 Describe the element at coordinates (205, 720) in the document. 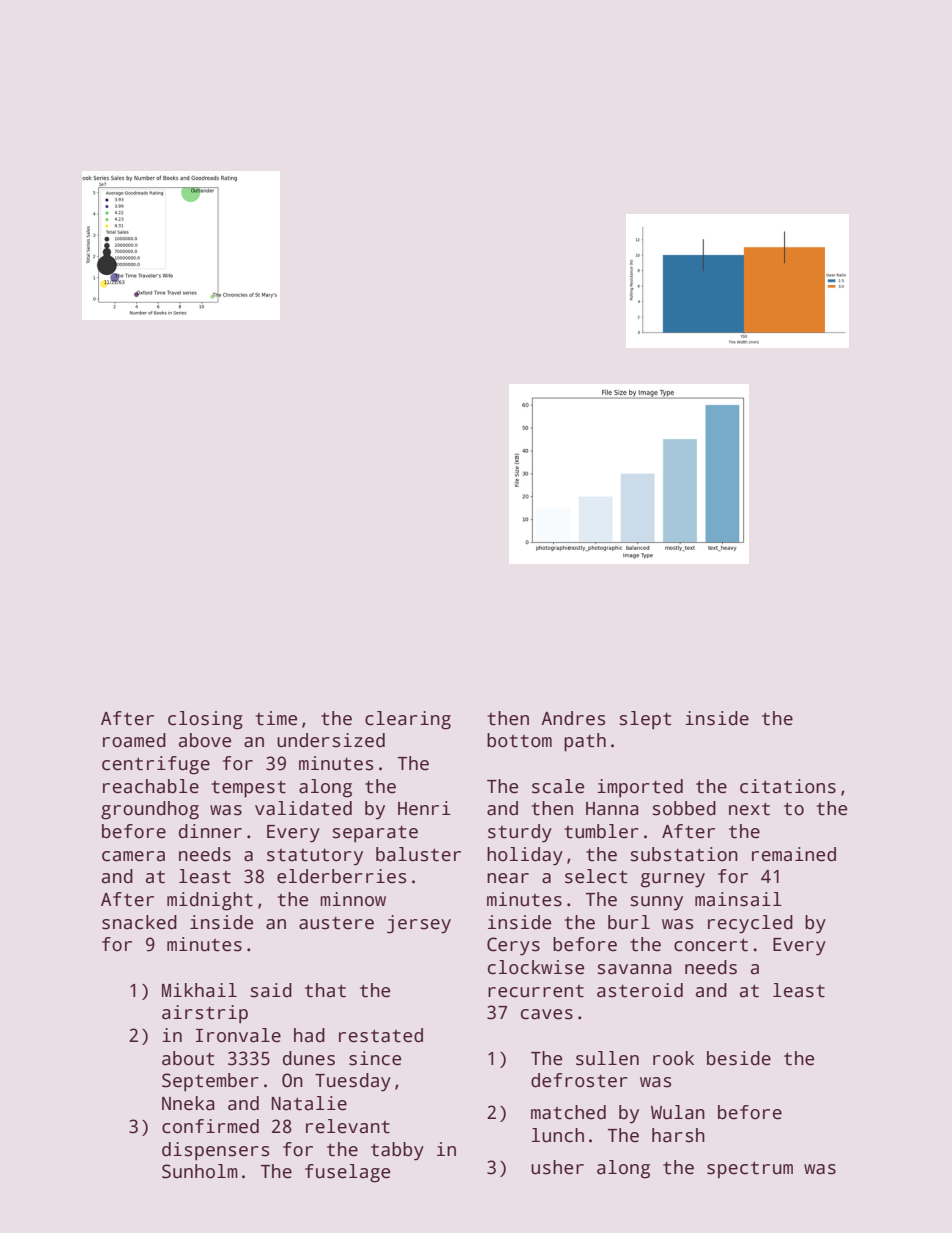

I see `closing` at that location.
